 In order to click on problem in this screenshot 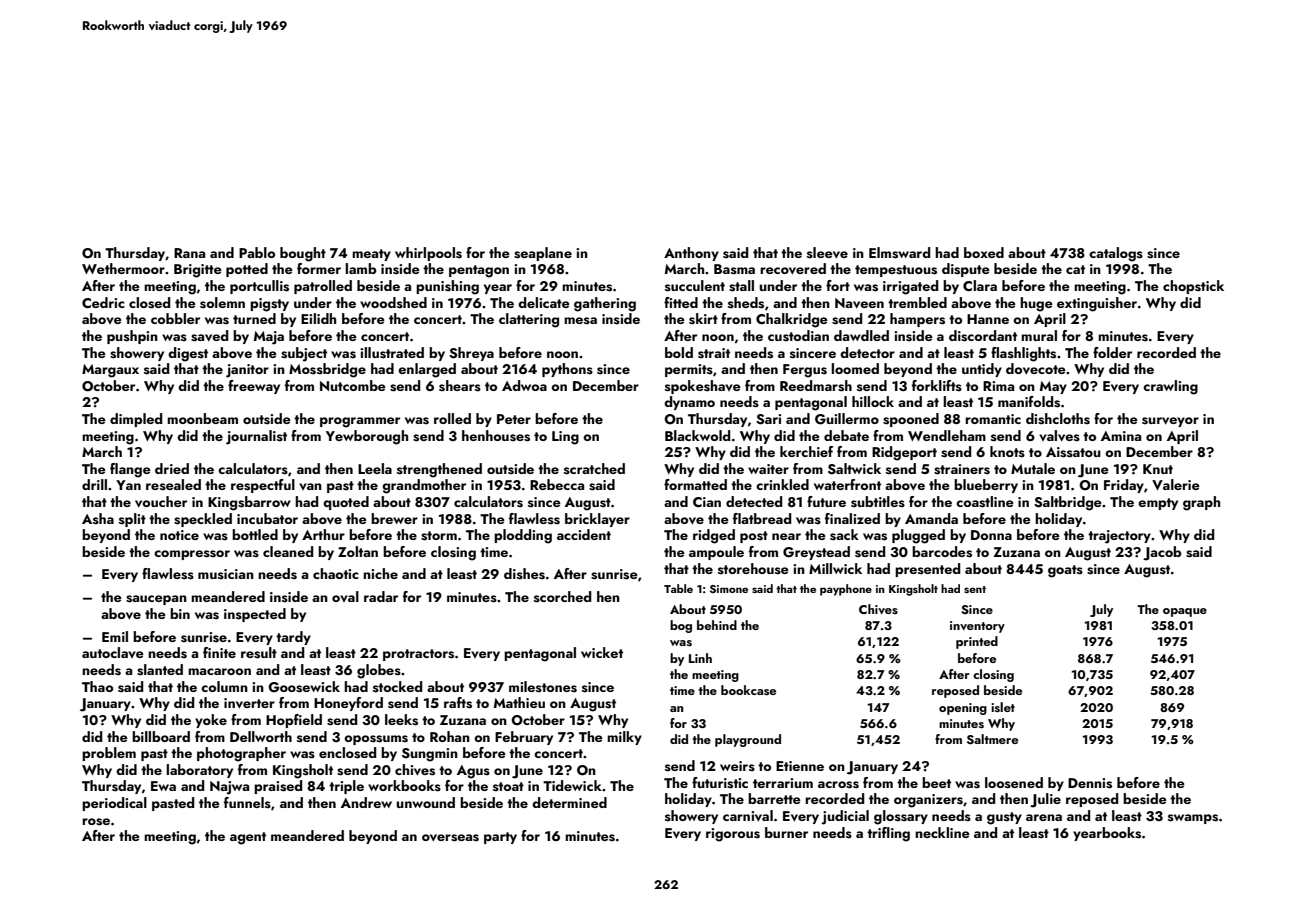, I will do `click(109, 754)`.
